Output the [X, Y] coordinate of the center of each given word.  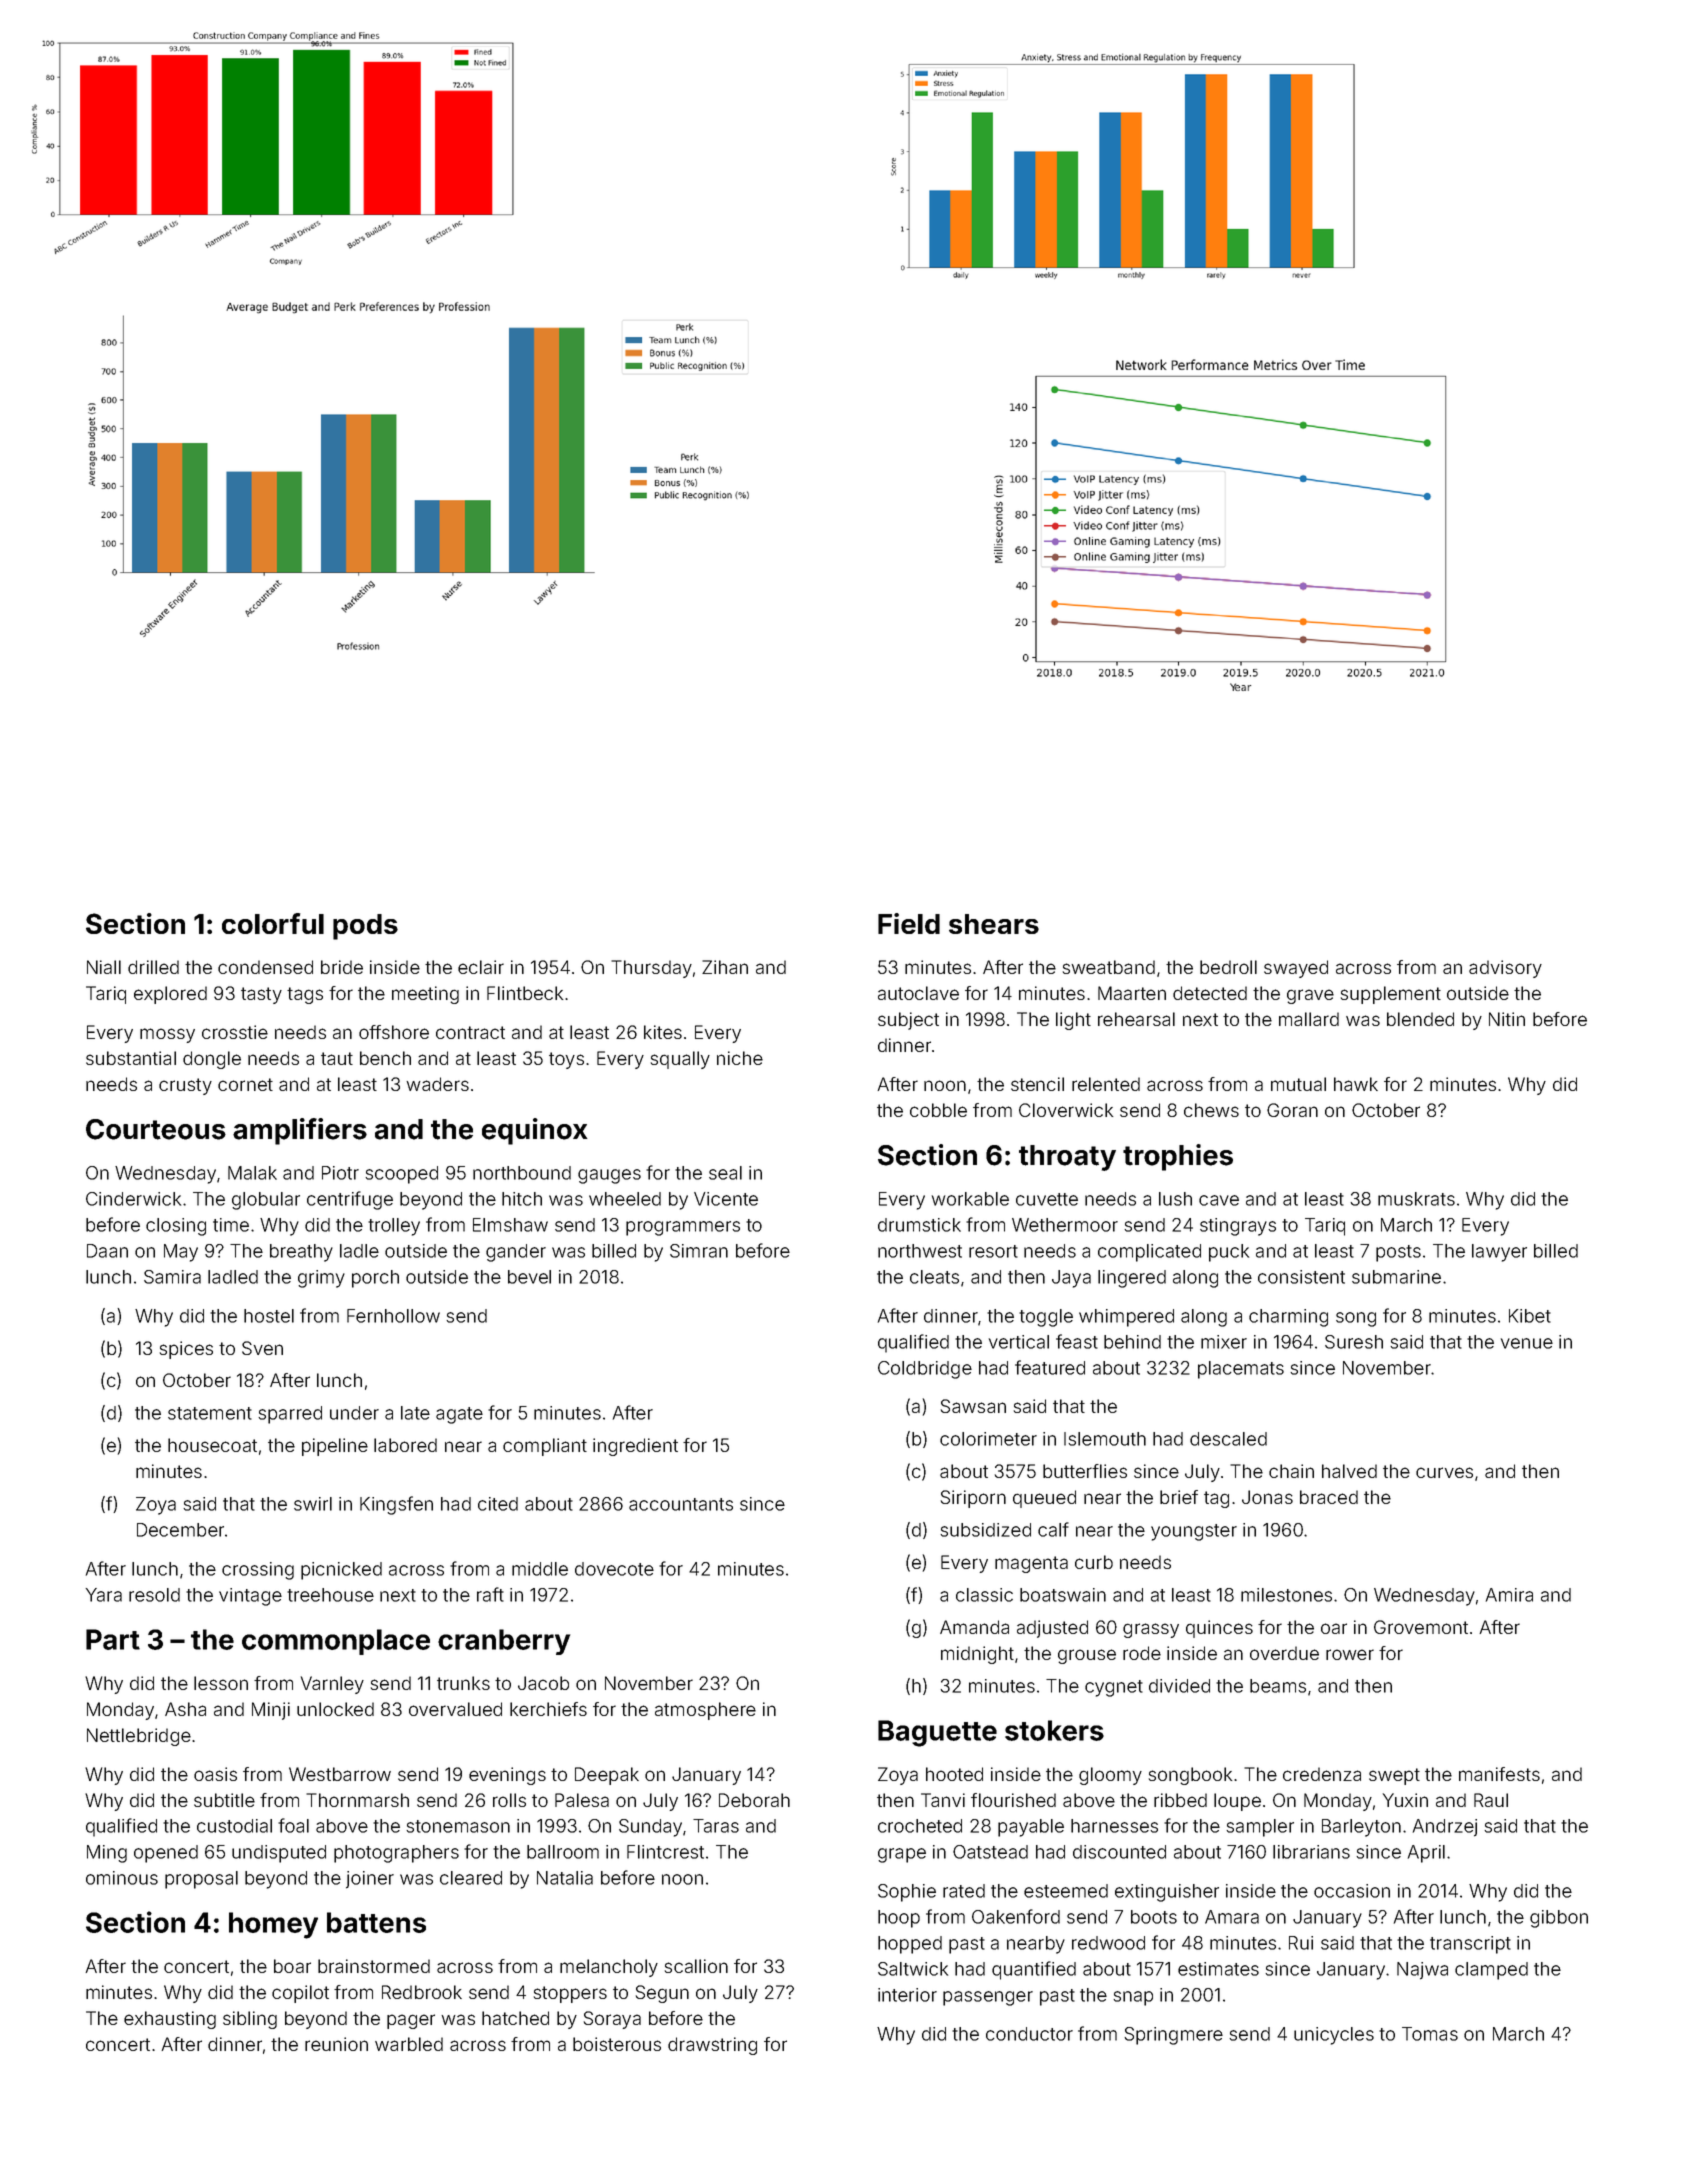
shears [994, 924]
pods [365, 927]
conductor [1029, 2034]
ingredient [635, 1447]
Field [909, 923]
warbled [409, 2044]
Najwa [1422, 1971]
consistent [1301, 1277]
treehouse [330, 1595]
